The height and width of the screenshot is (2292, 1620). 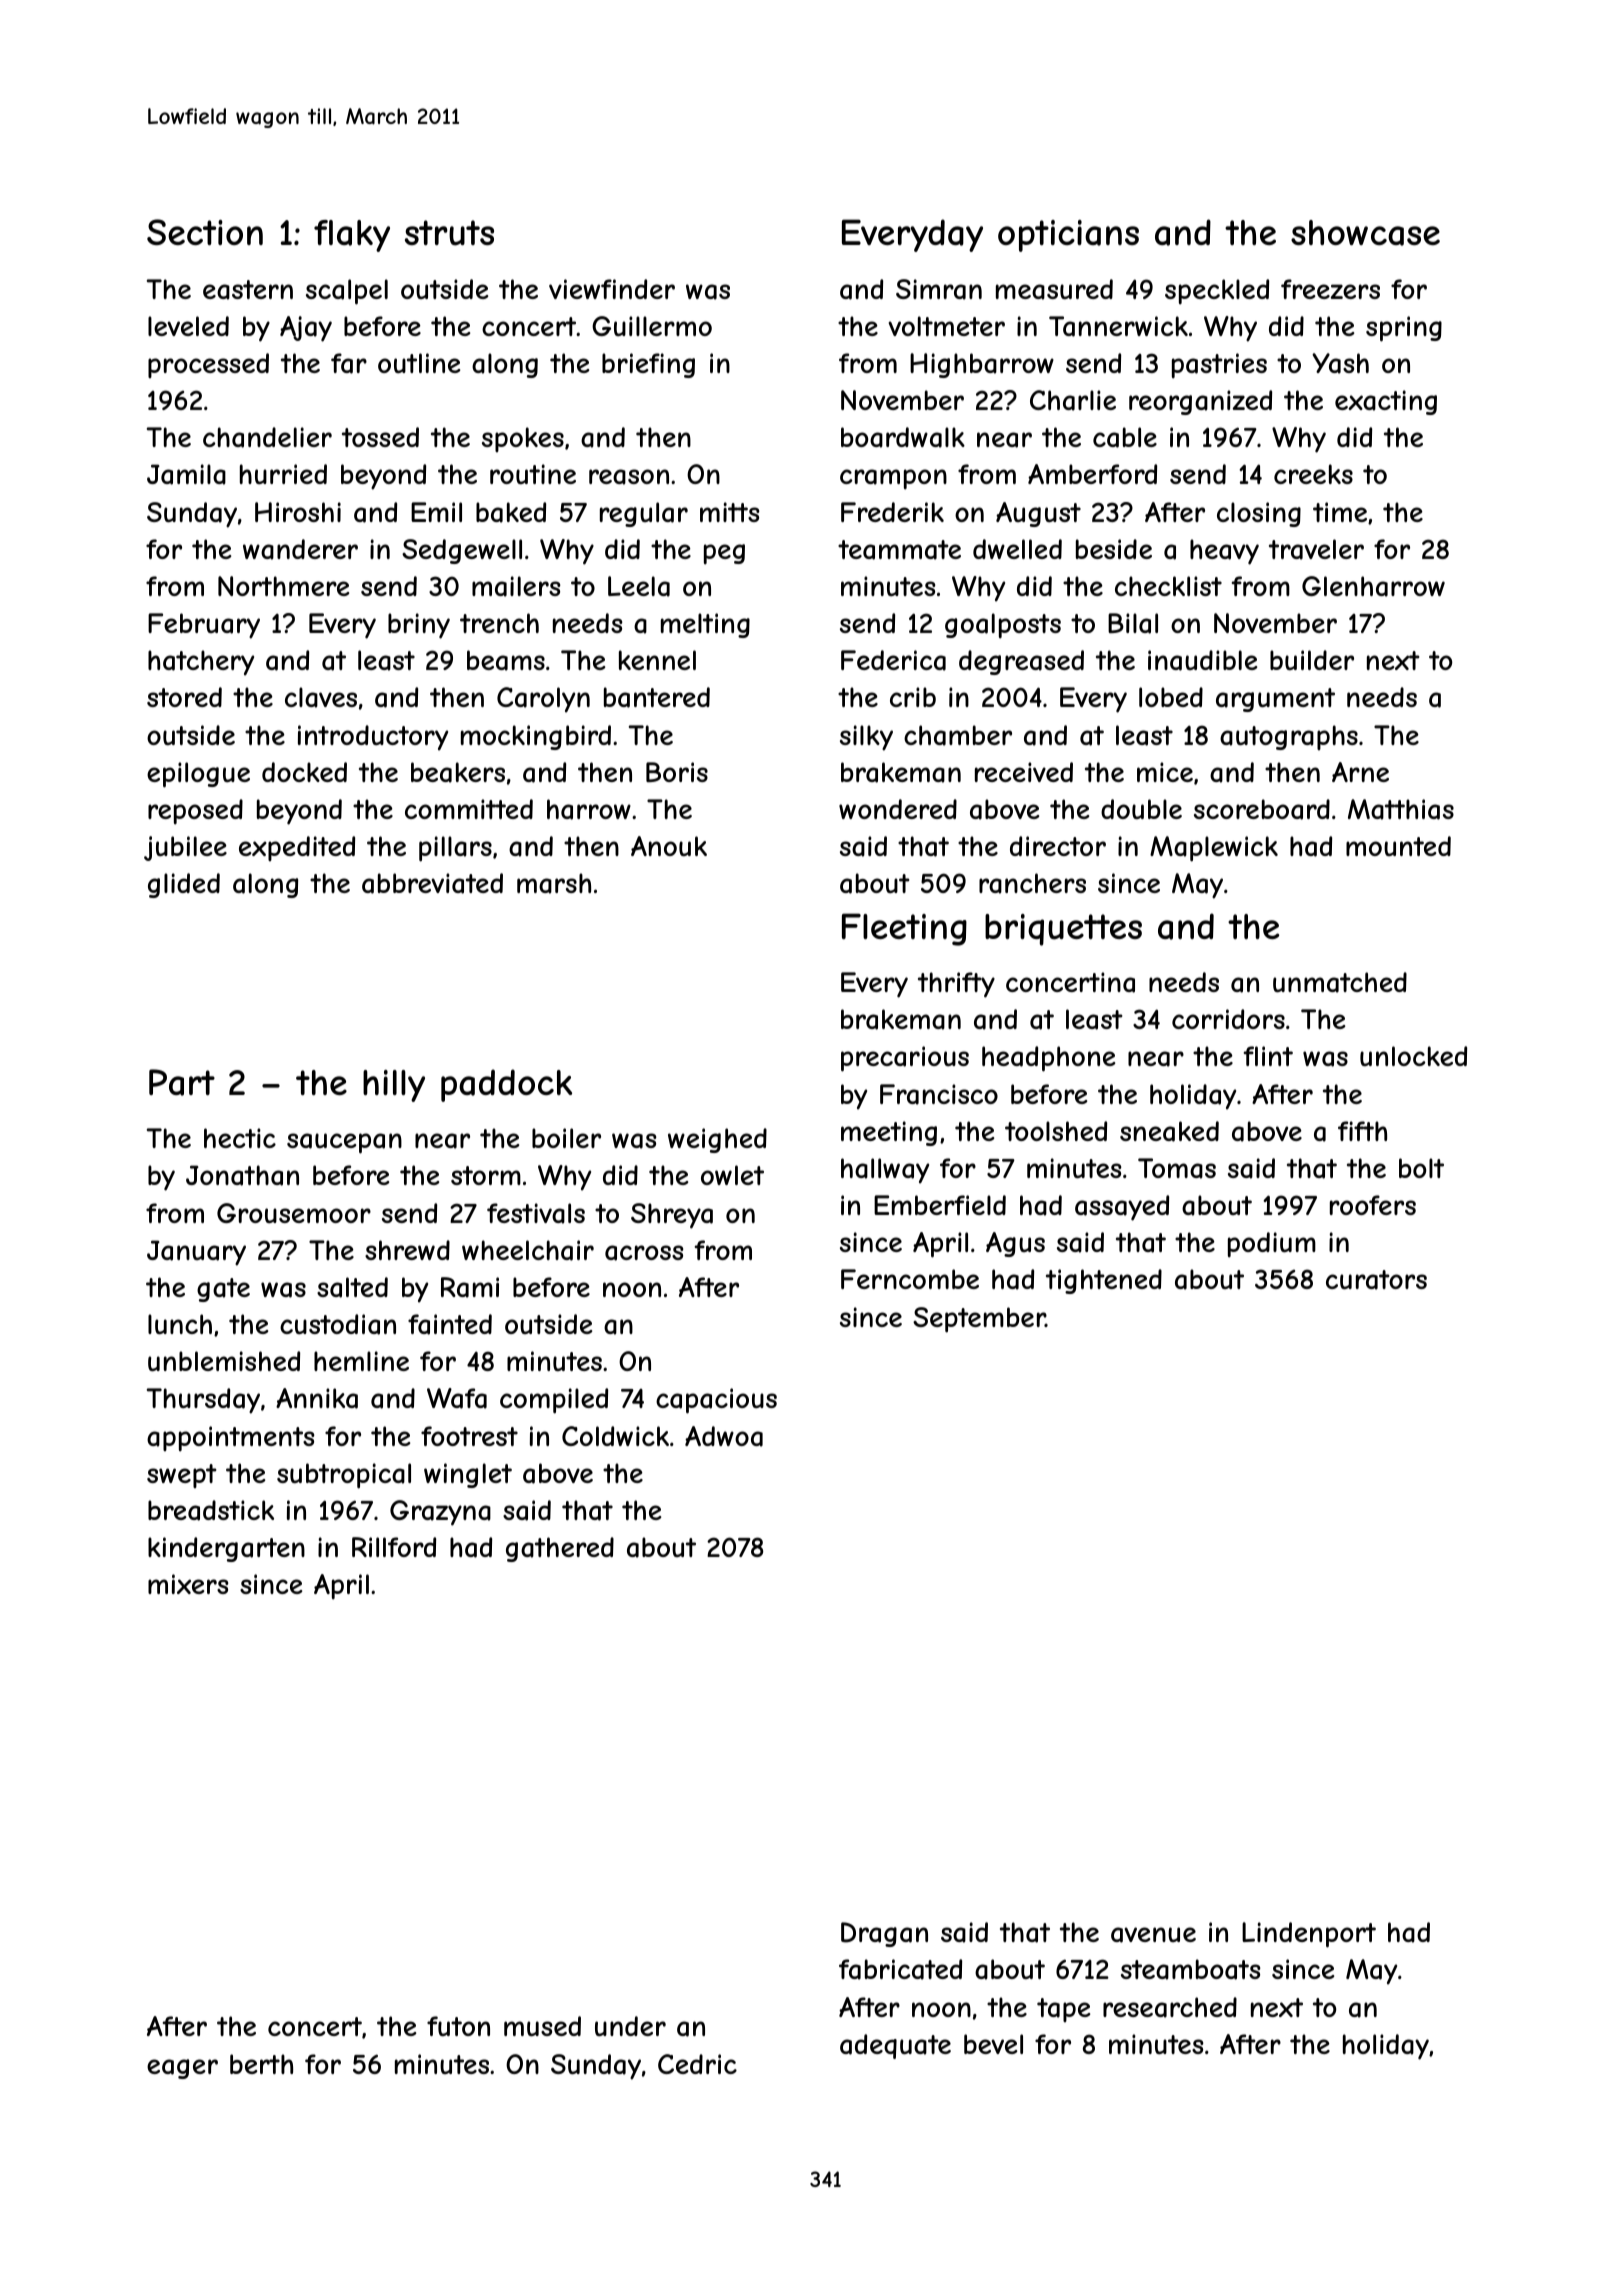 I want to click on Wafa, so click(x=457, y=1398).
